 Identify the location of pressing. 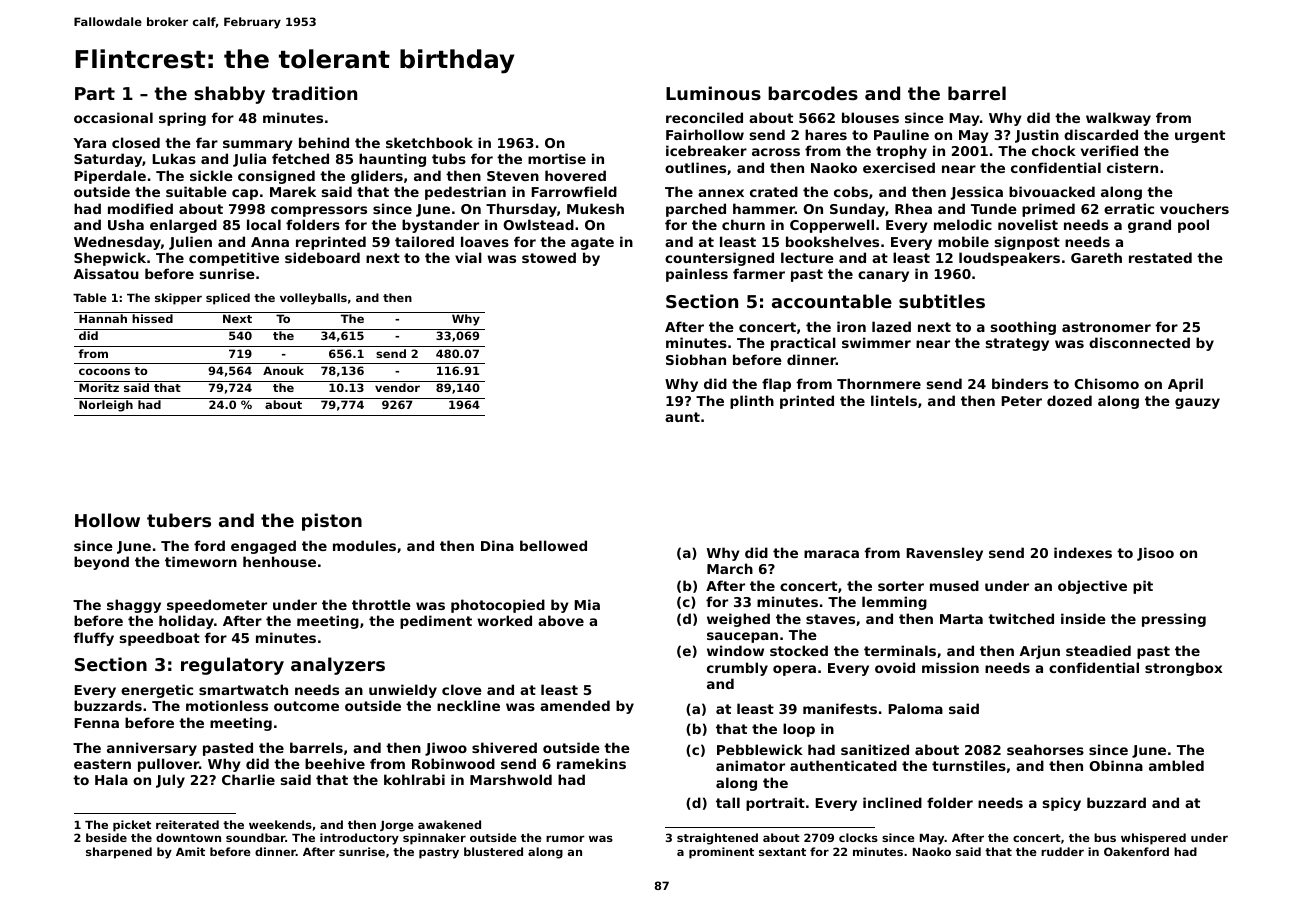
(1174, 620).
